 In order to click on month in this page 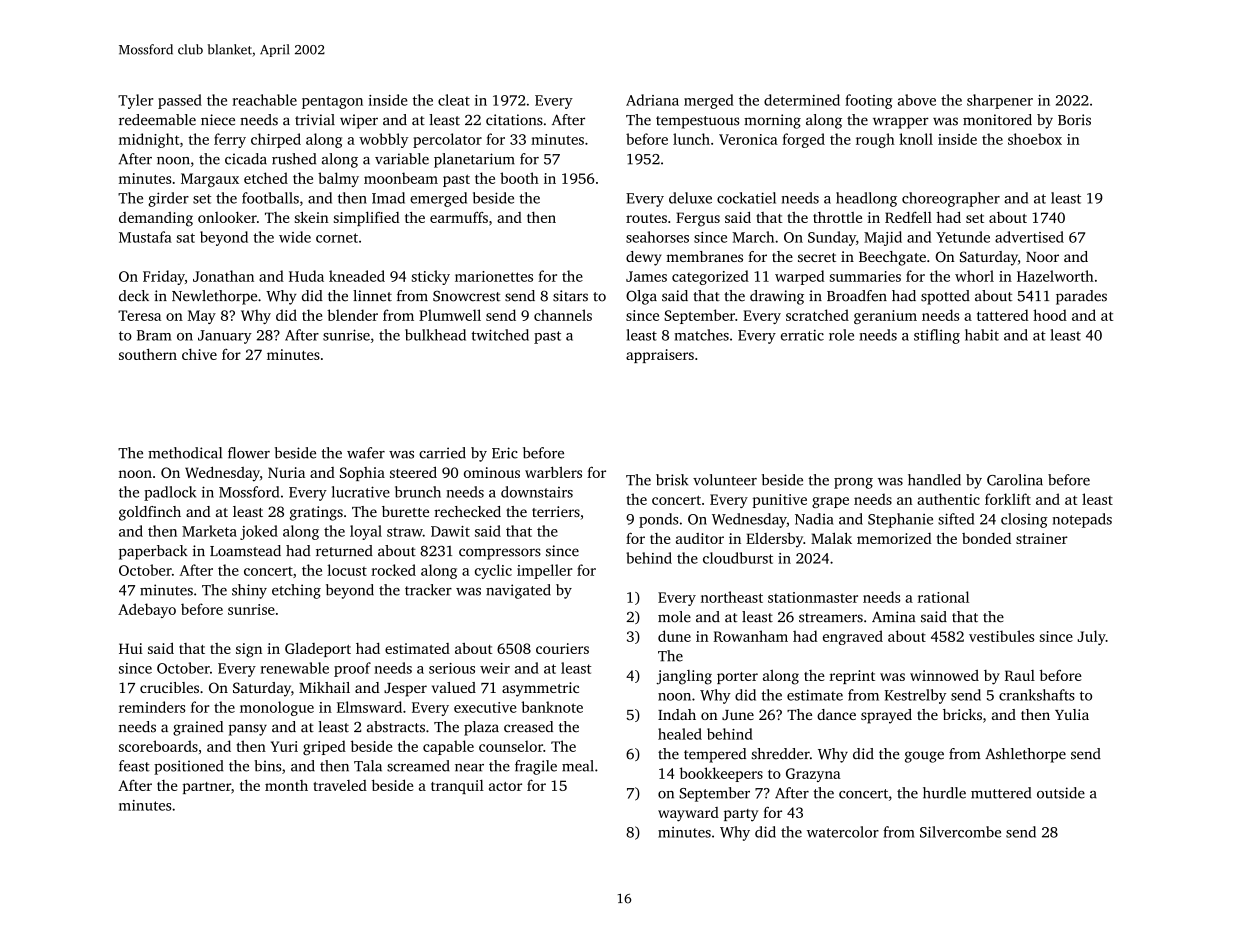, I will do `click(286, 785)`.
